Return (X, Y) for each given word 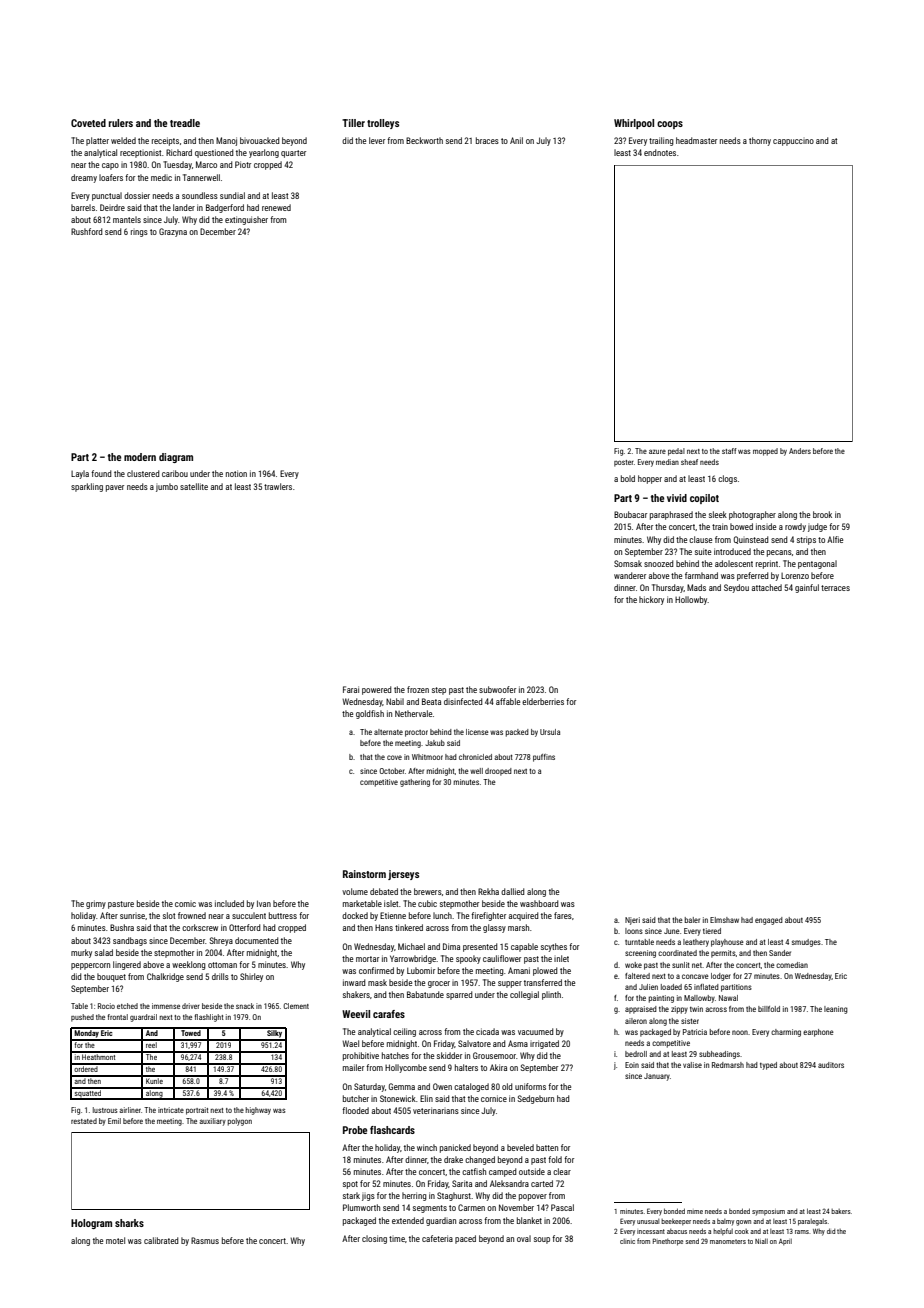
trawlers (278, 486)
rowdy (795, 527)
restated (84, 1121)
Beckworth (424, 140)
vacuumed (535, 1031)
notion (236, 473)
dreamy (84, 178)
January (657, 1077)
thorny (760, 141)
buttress (283, 915)
